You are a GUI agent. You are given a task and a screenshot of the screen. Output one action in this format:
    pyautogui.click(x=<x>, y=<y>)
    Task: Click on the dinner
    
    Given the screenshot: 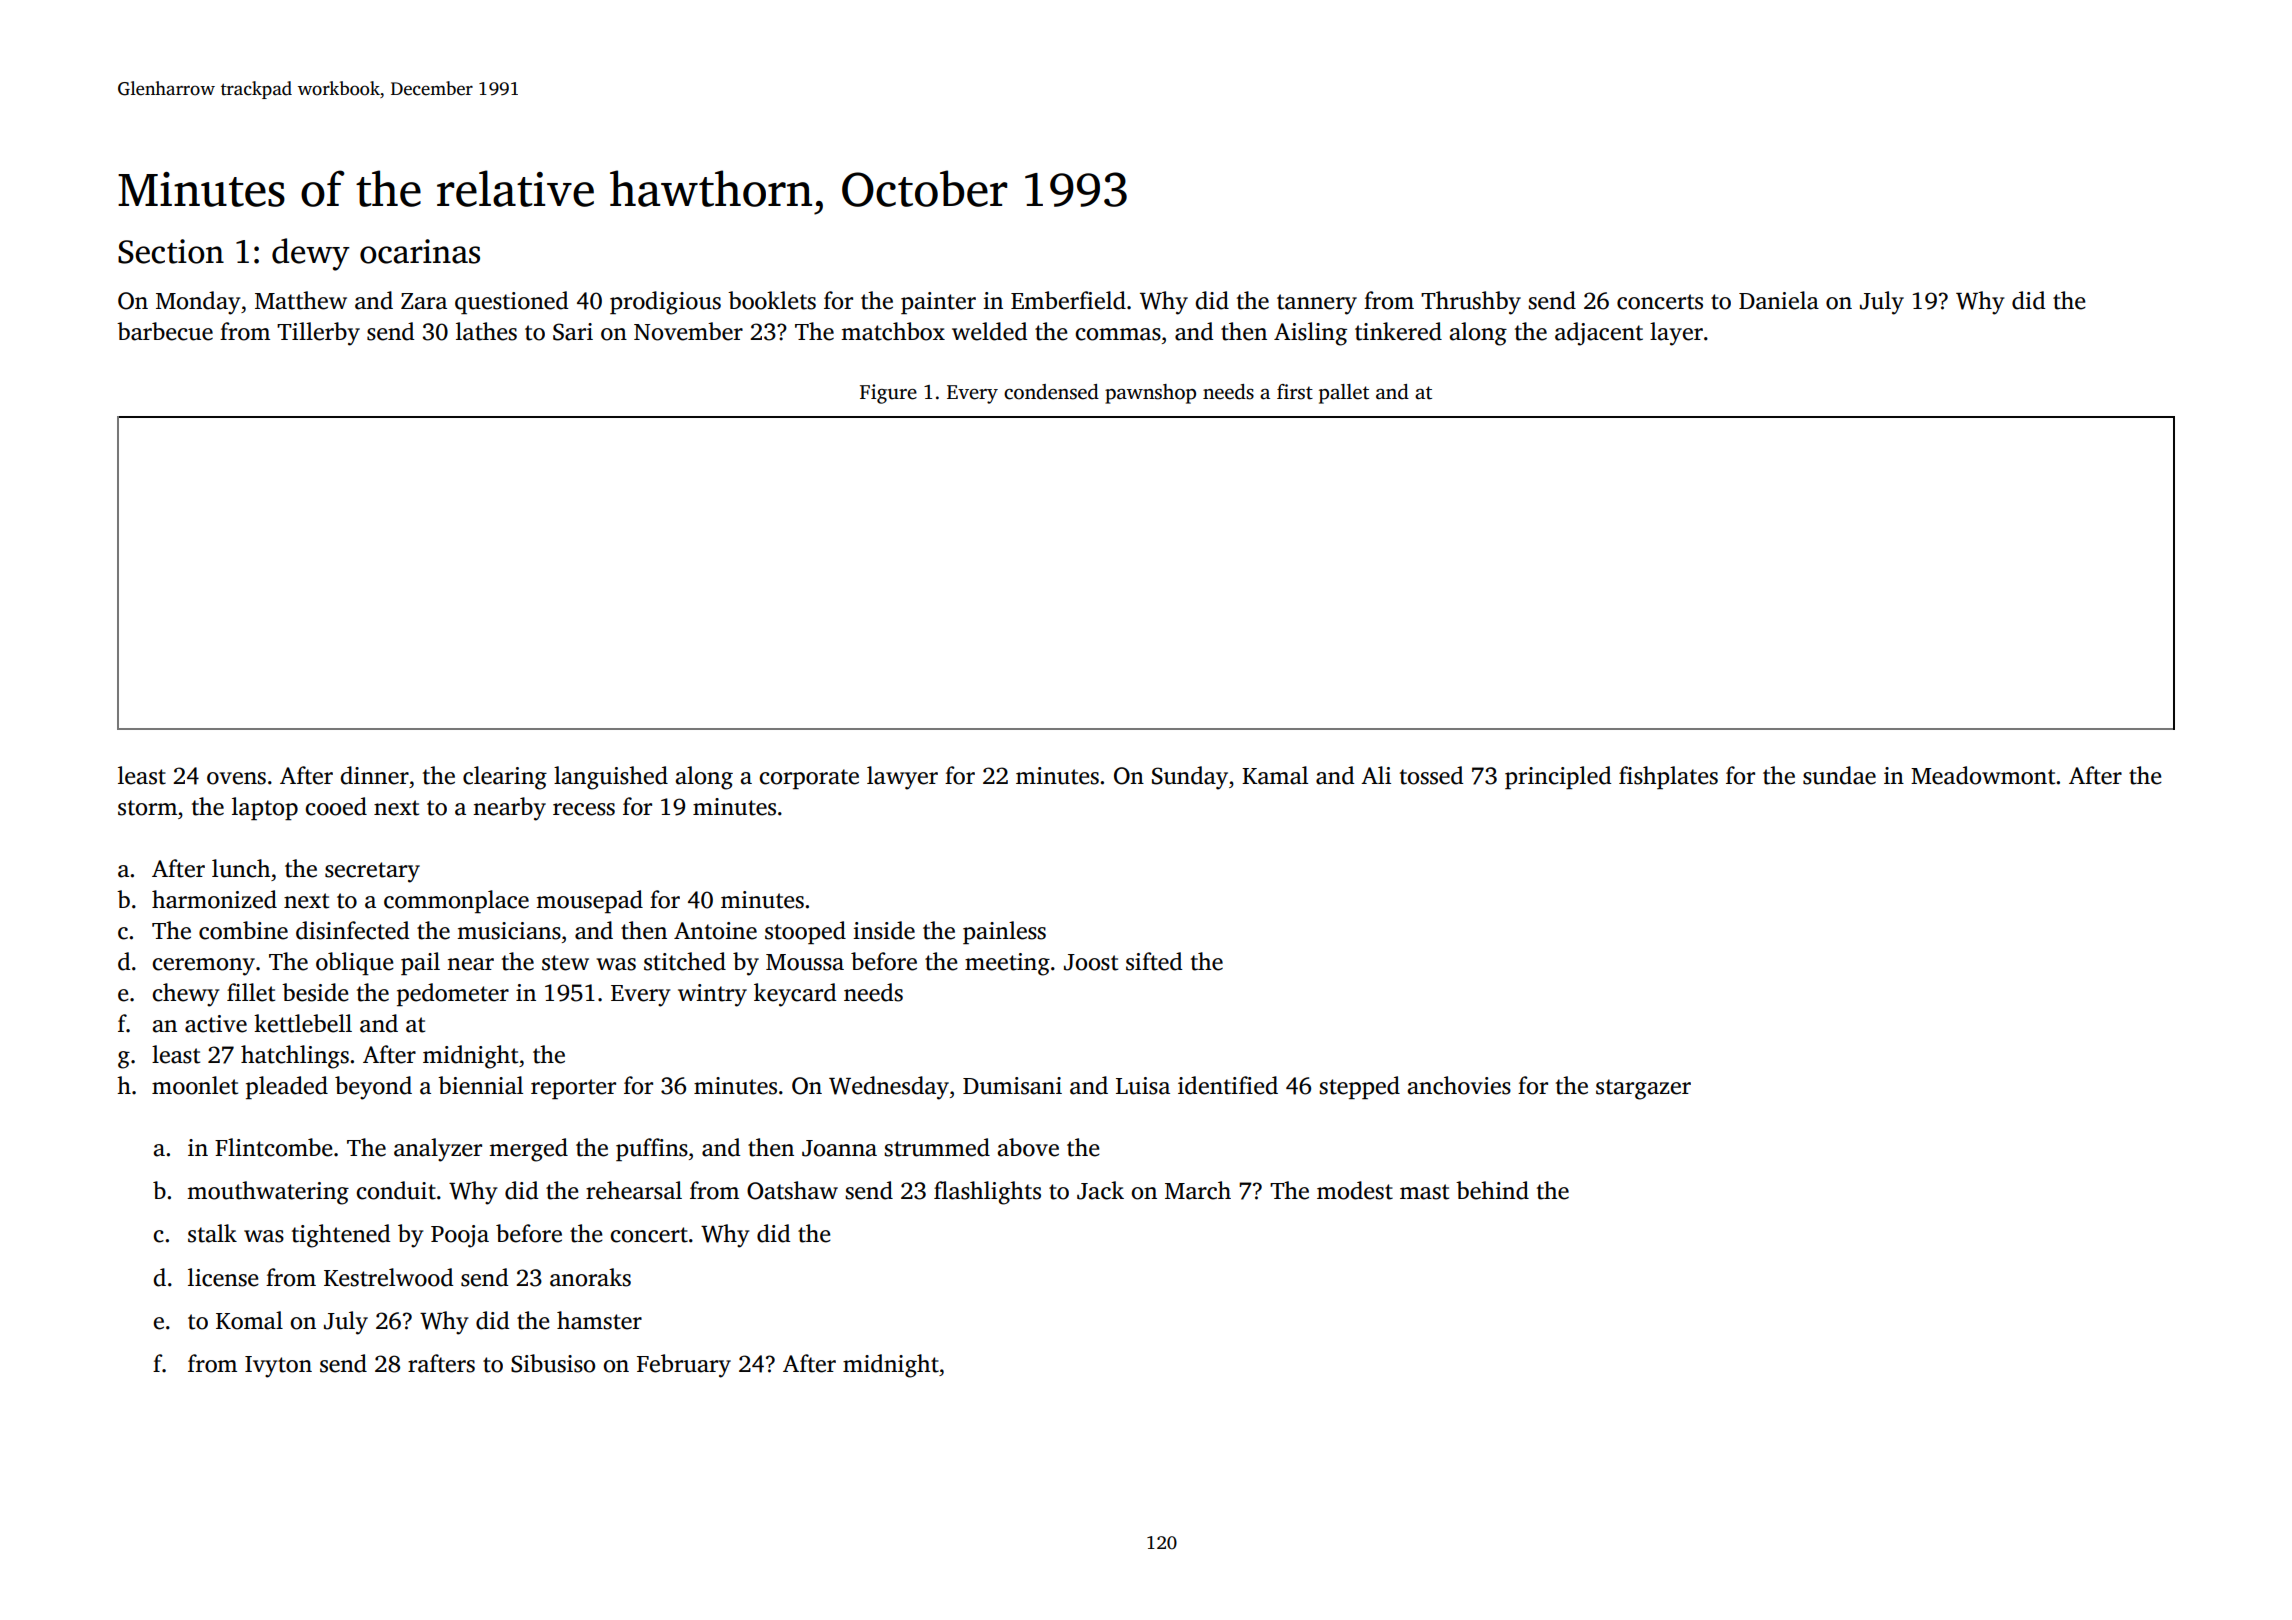 What is the action you would take?
    pyautogui.click(x=374, y=775)
